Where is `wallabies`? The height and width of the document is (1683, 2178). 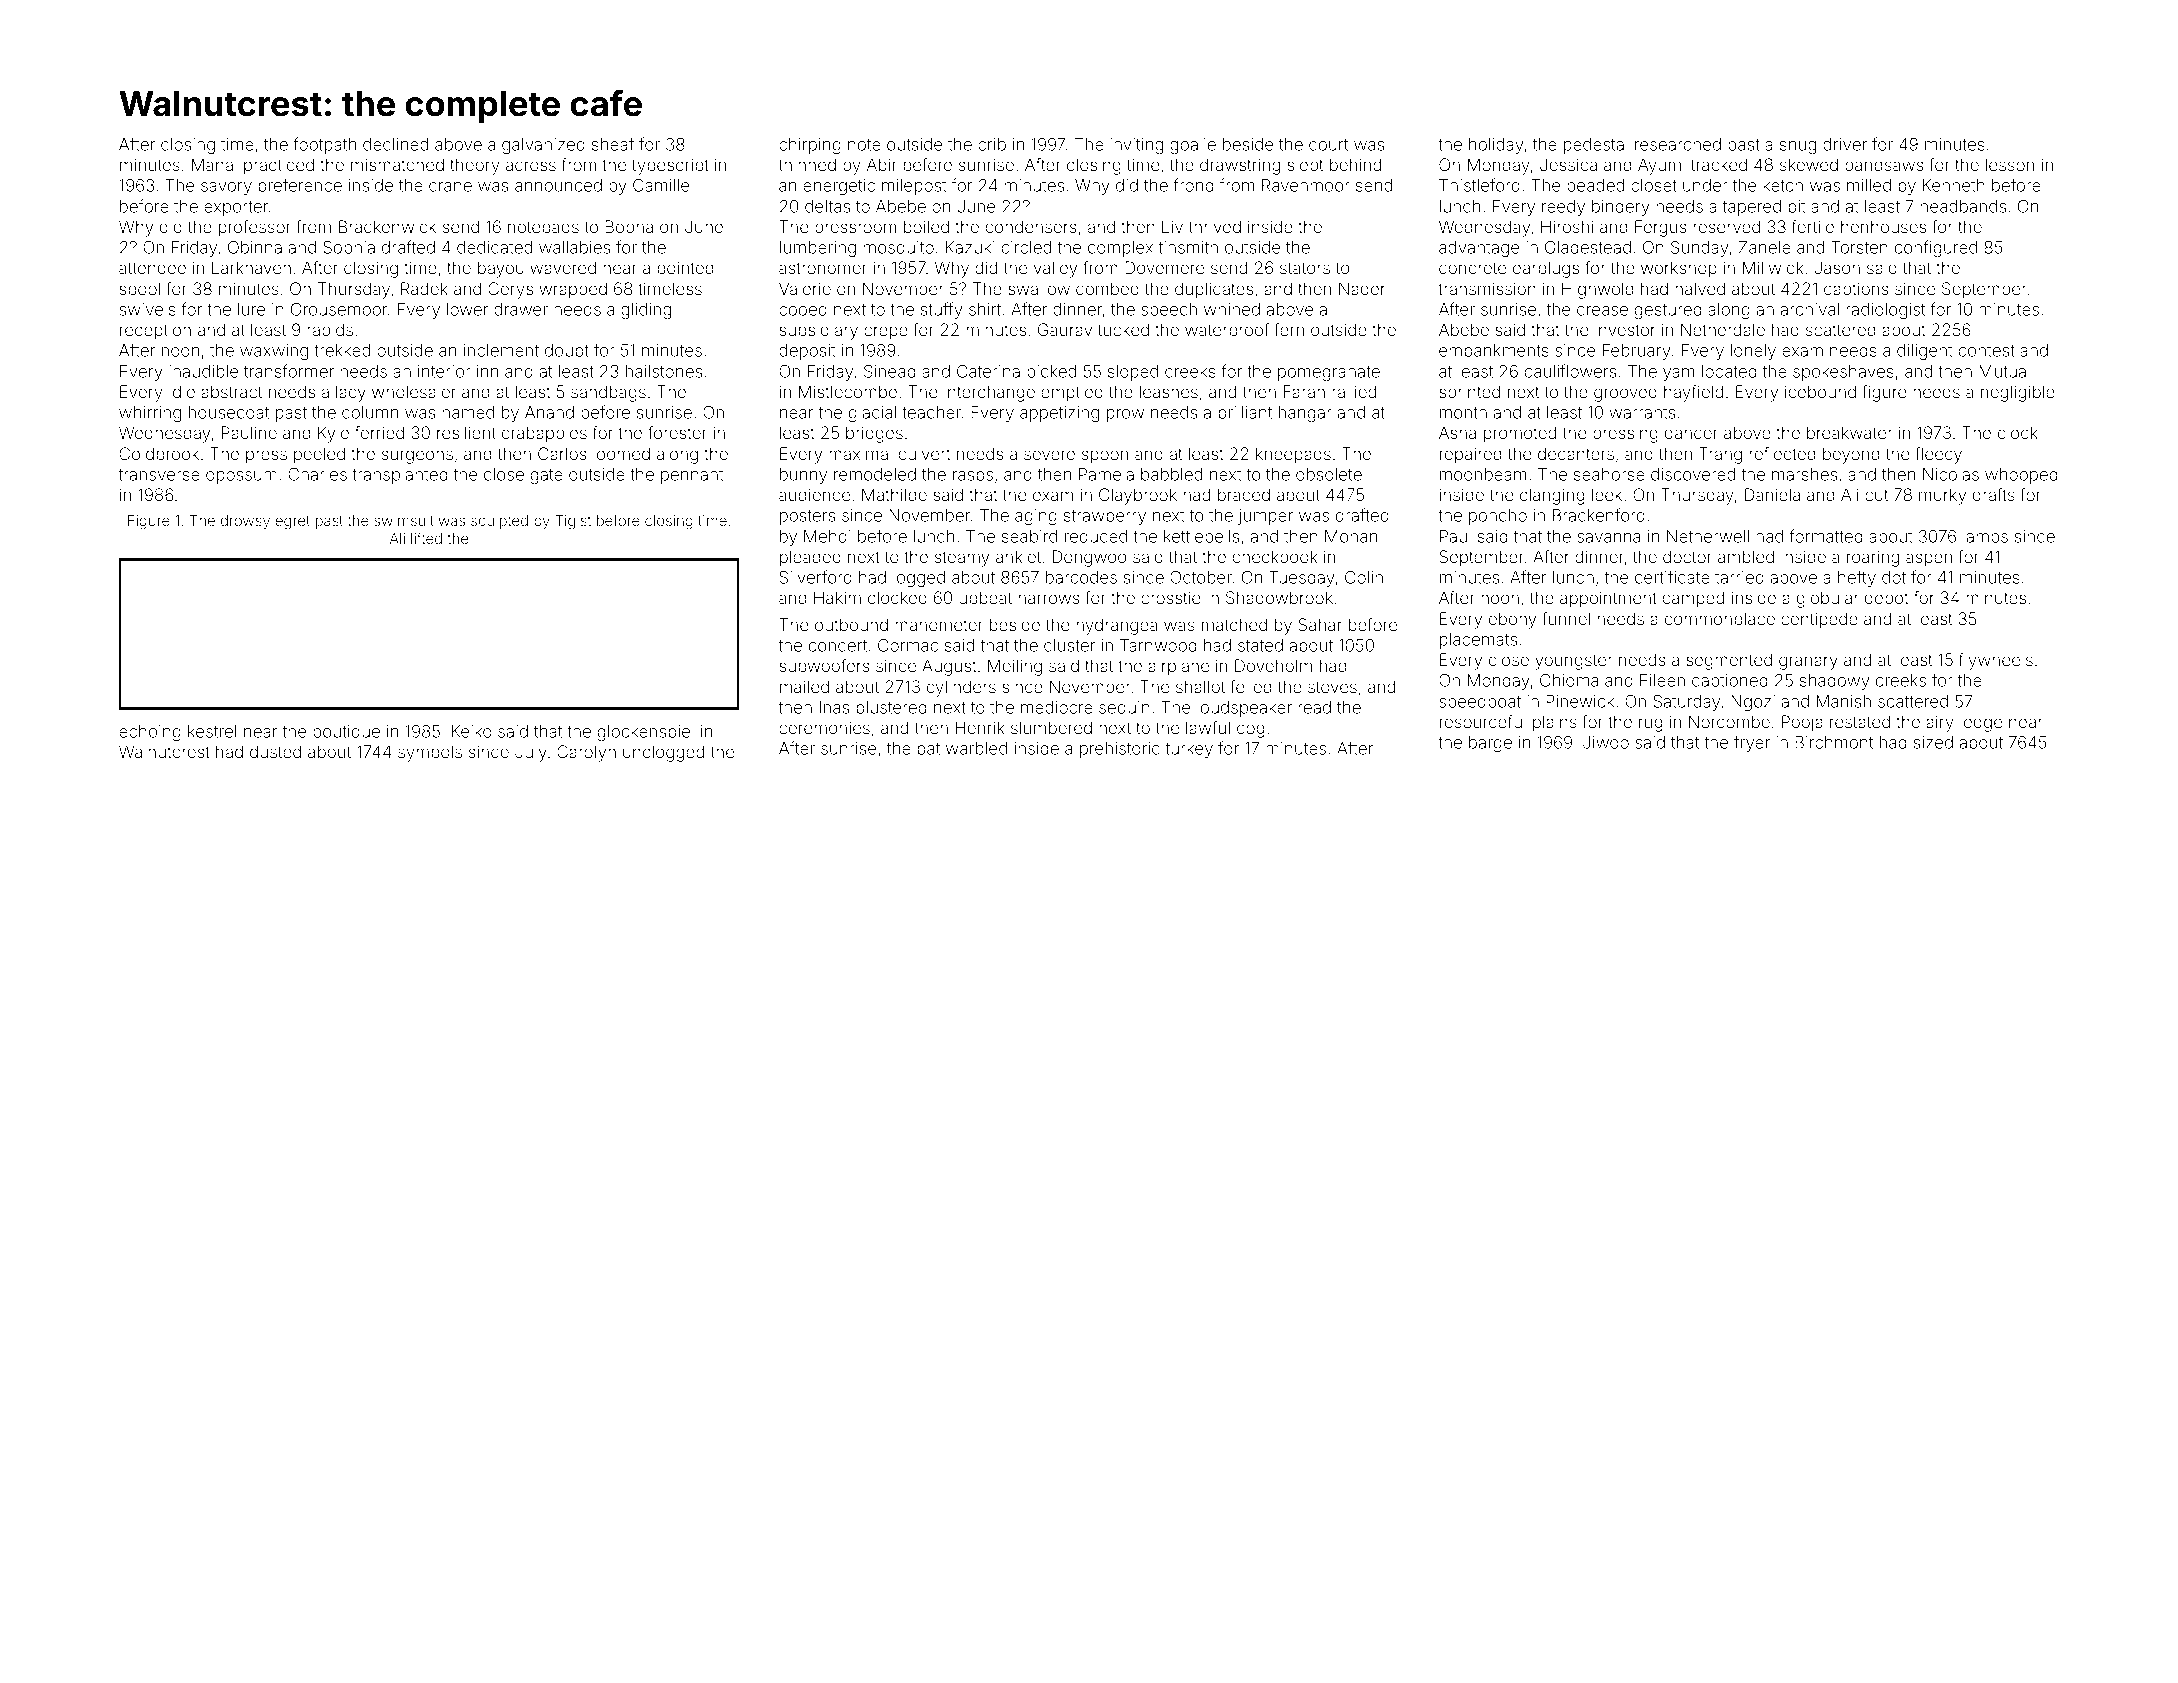
wallabies is located at coordinates (574, 247).
